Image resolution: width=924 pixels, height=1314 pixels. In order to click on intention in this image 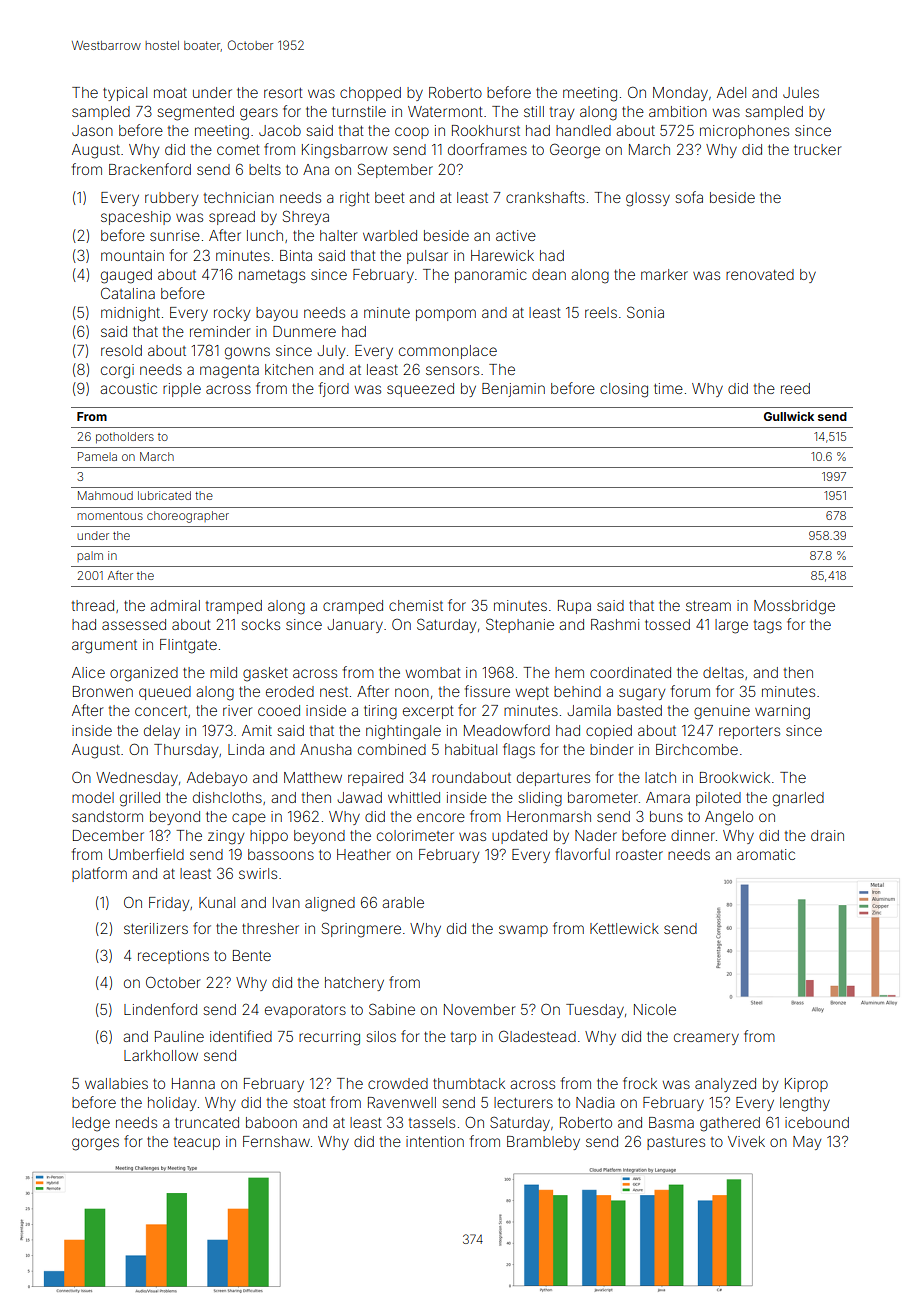, I will do `click(435, 1141)`.
